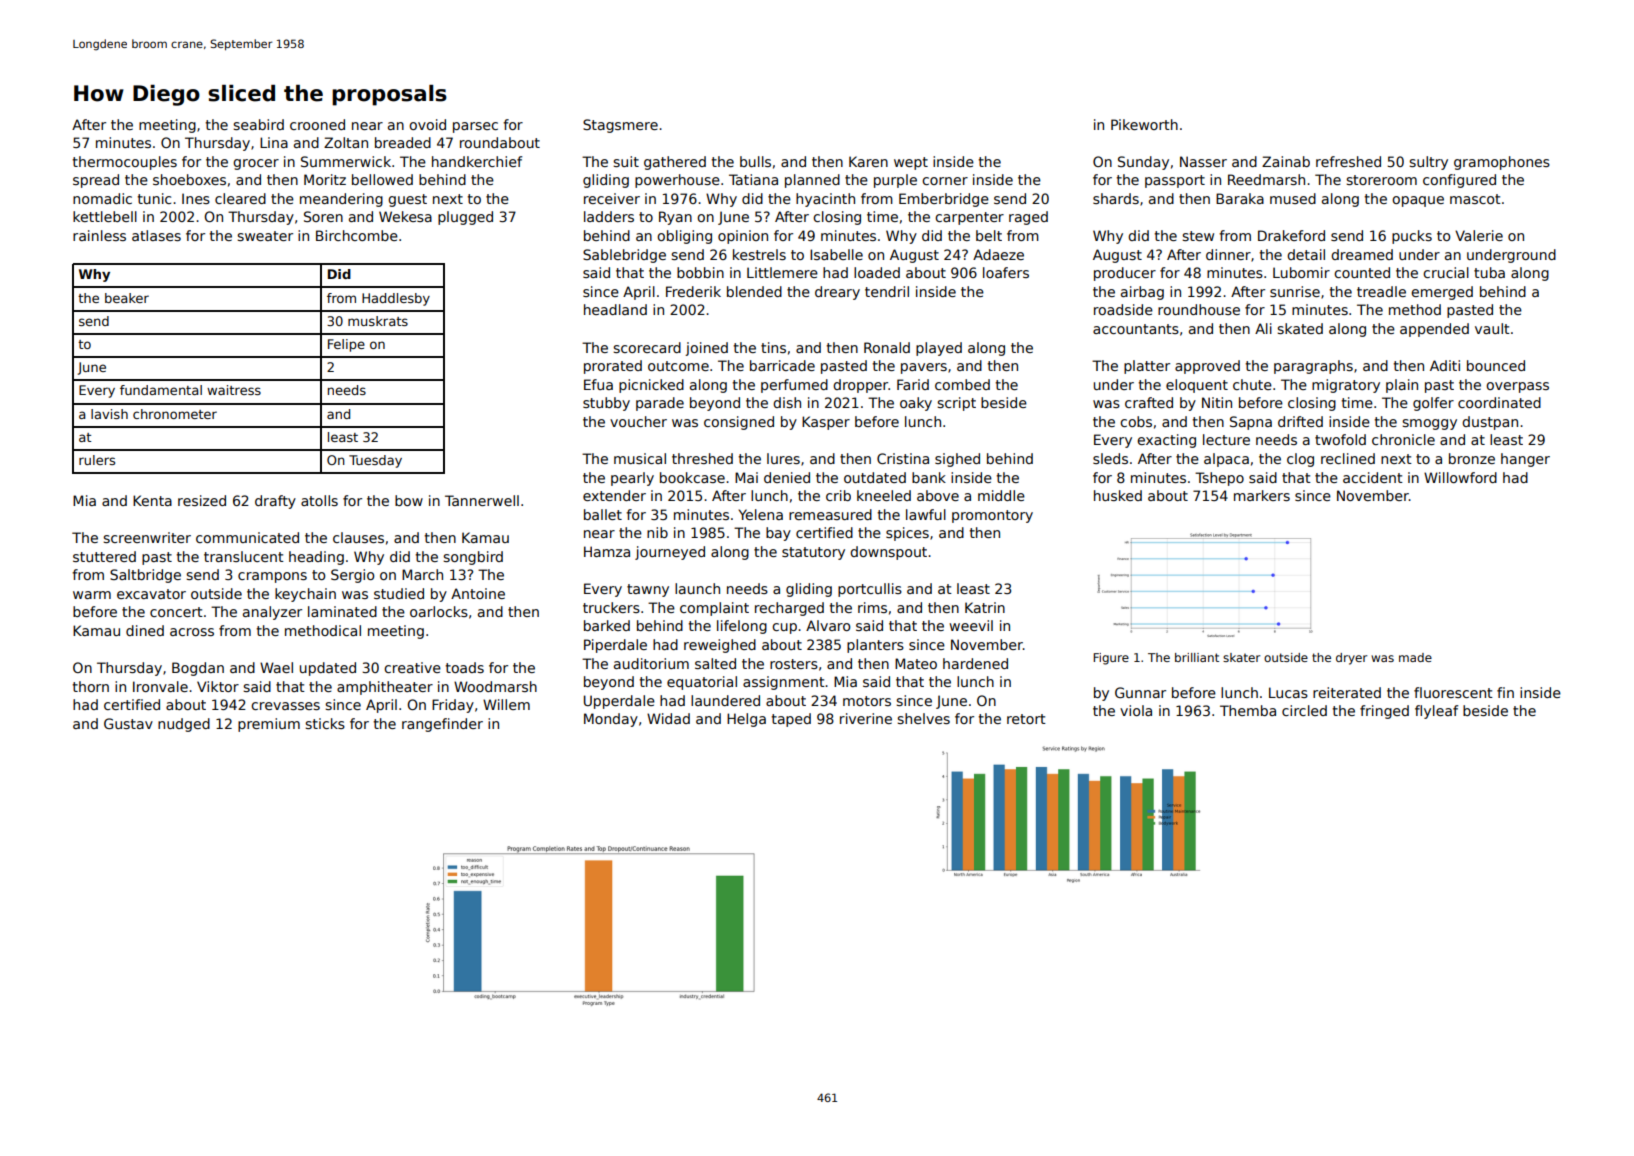 This image has width=1634, height=1156. Describe the element at coordinates (784, 628) in the image. I see `cup` at that location.
